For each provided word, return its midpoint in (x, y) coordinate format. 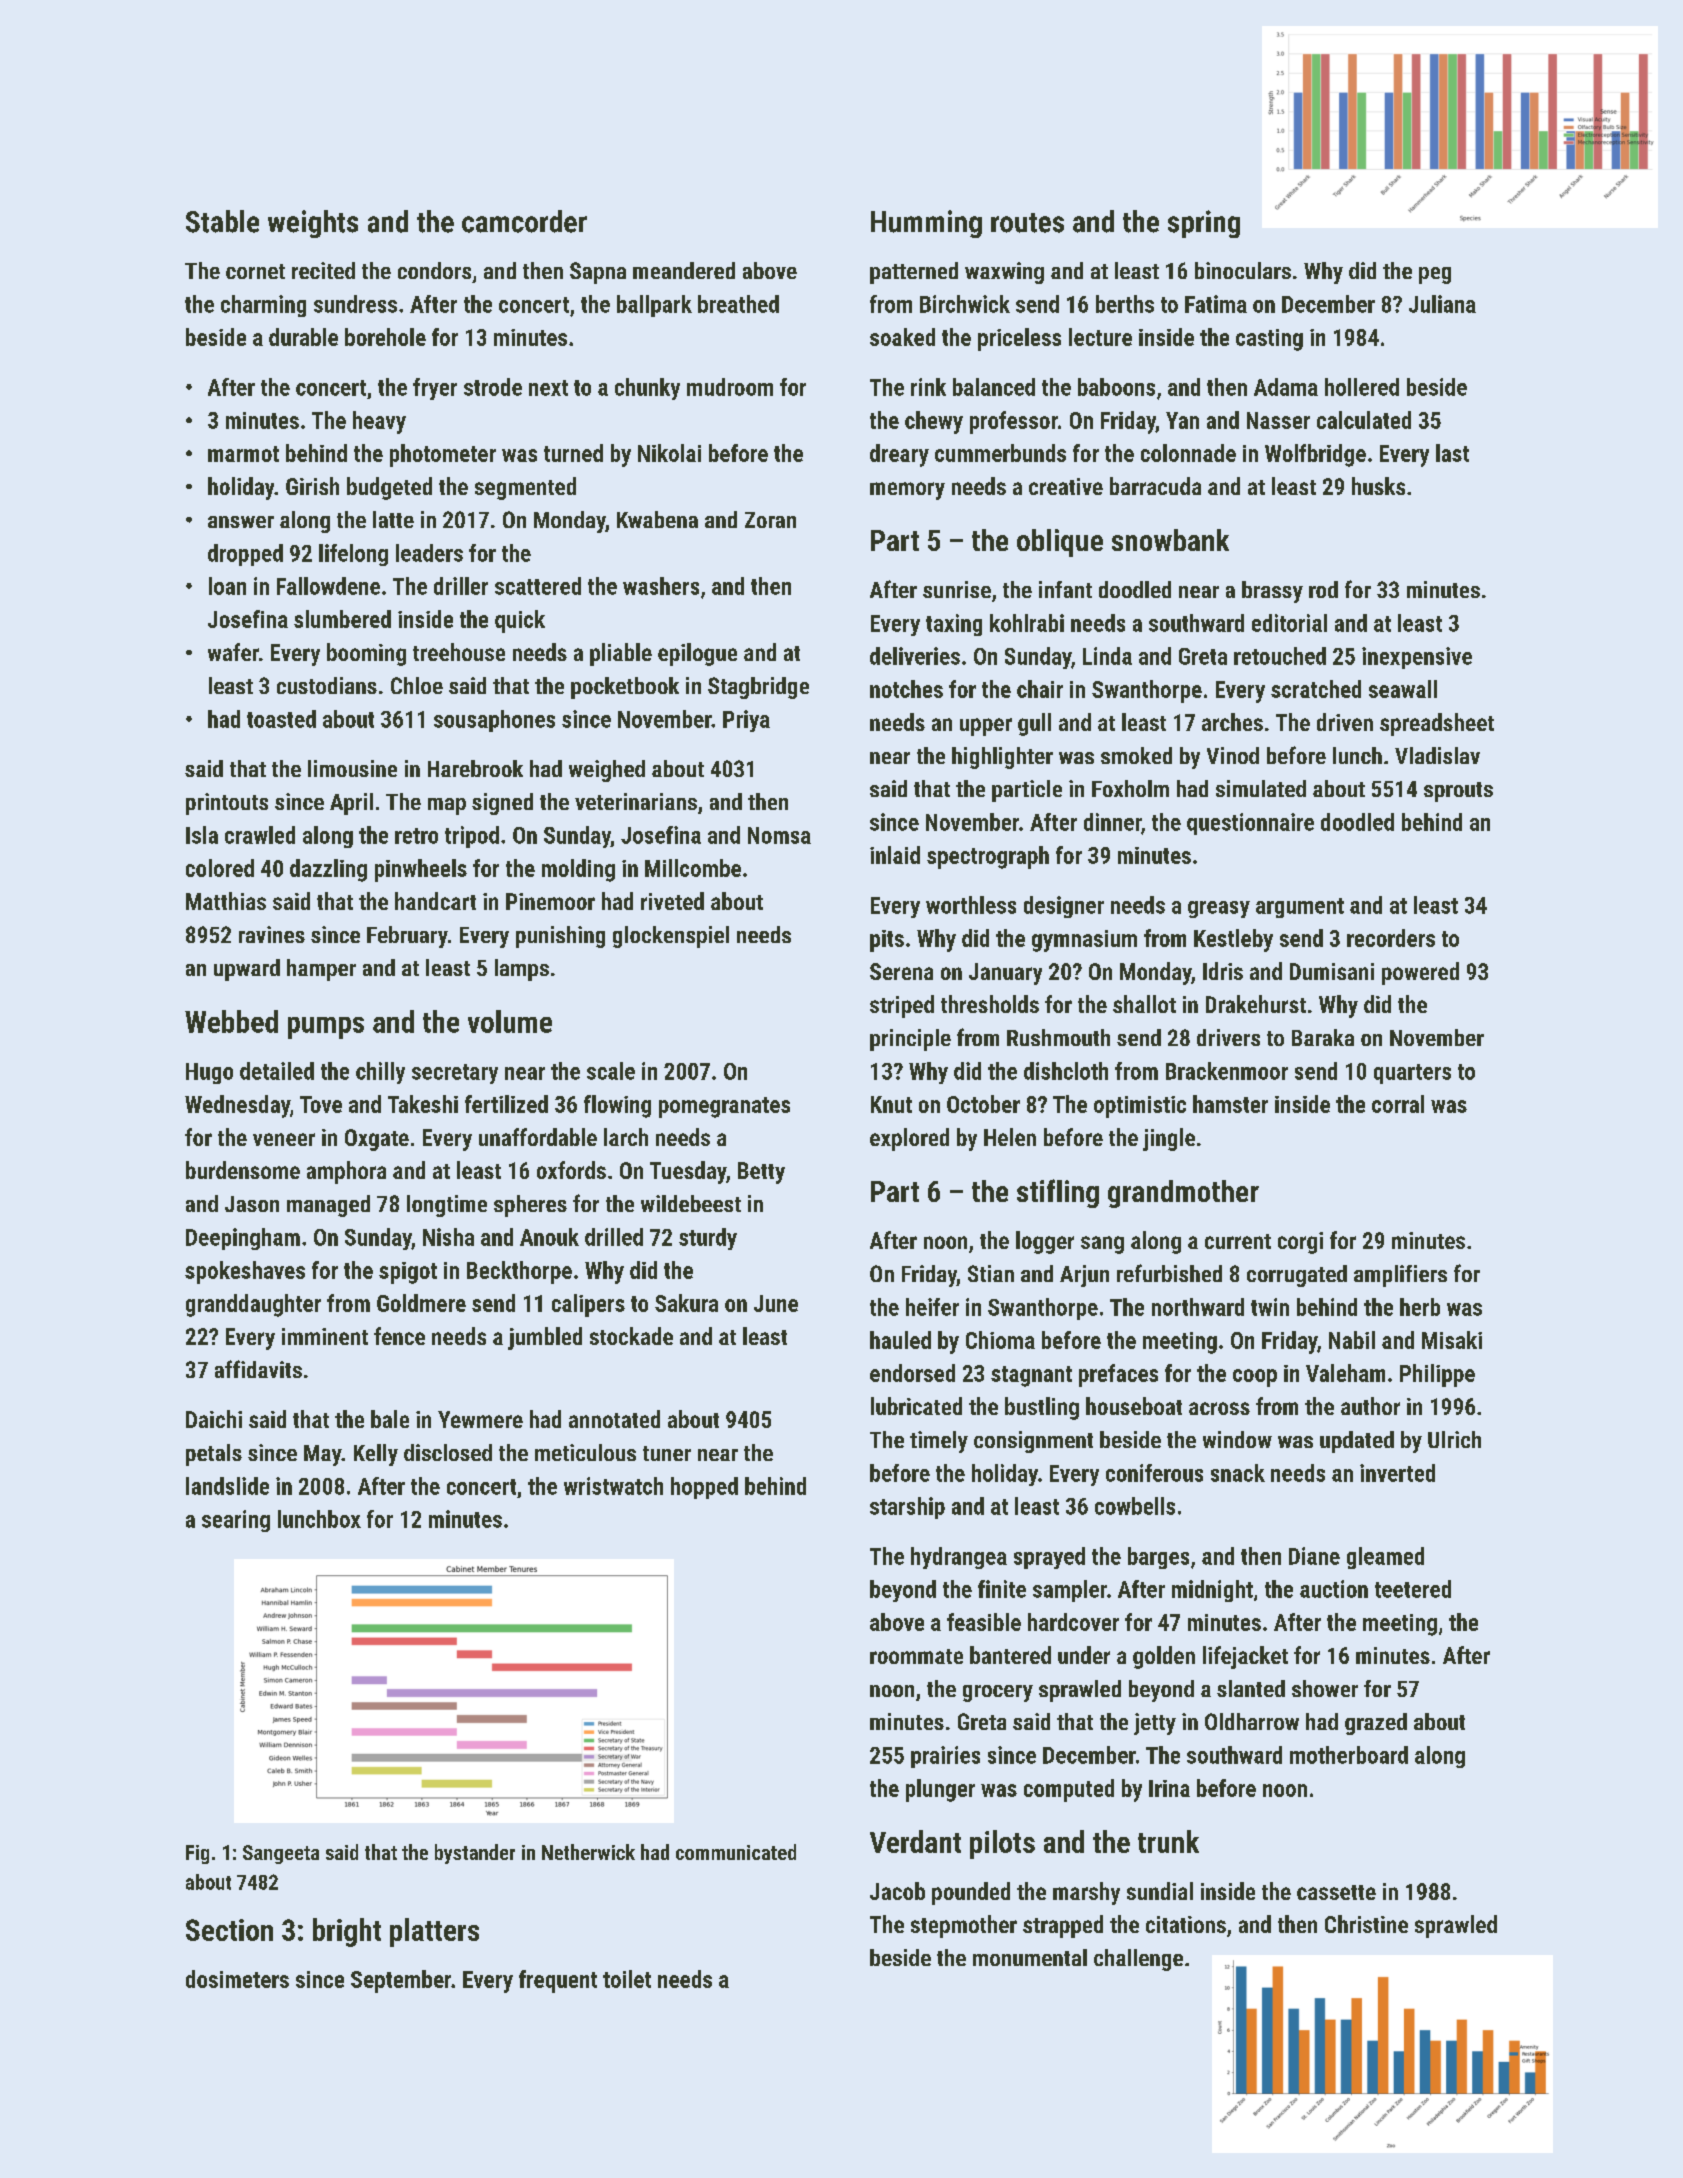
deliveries (915, 656)
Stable (222, 221)
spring (1204, 224)
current (1238, 1241)
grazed (1376, 1724)
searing (236, 1521)
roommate (916, 1656)
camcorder (524, 221)
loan (227, 586)
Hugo (209, 1073)
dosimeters (237, 1979)
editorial (1289, 623)
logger (1045, 1242)
